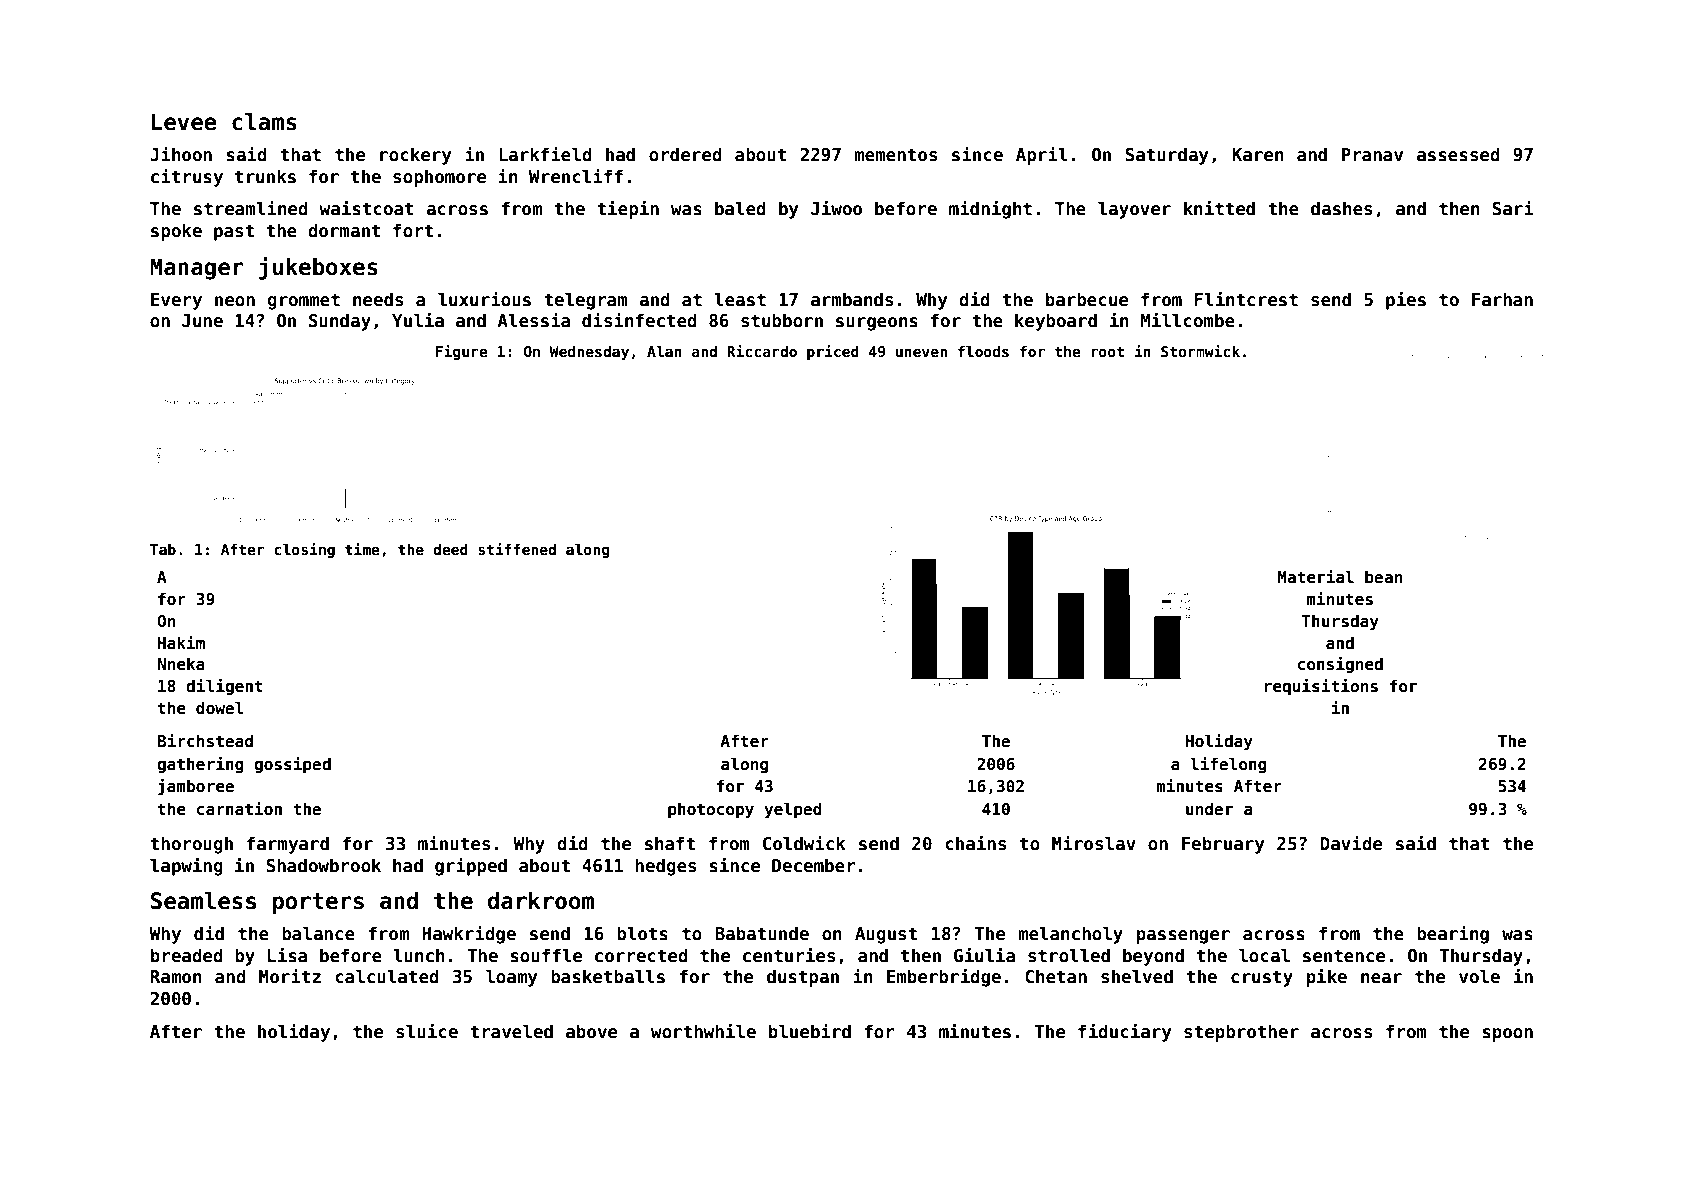 This screenshot has height=1191, width=1684. What do you see at coordinates (1372, 155) in the screenshot?
I see `Pranav` at bounding box center [1372, 155].
